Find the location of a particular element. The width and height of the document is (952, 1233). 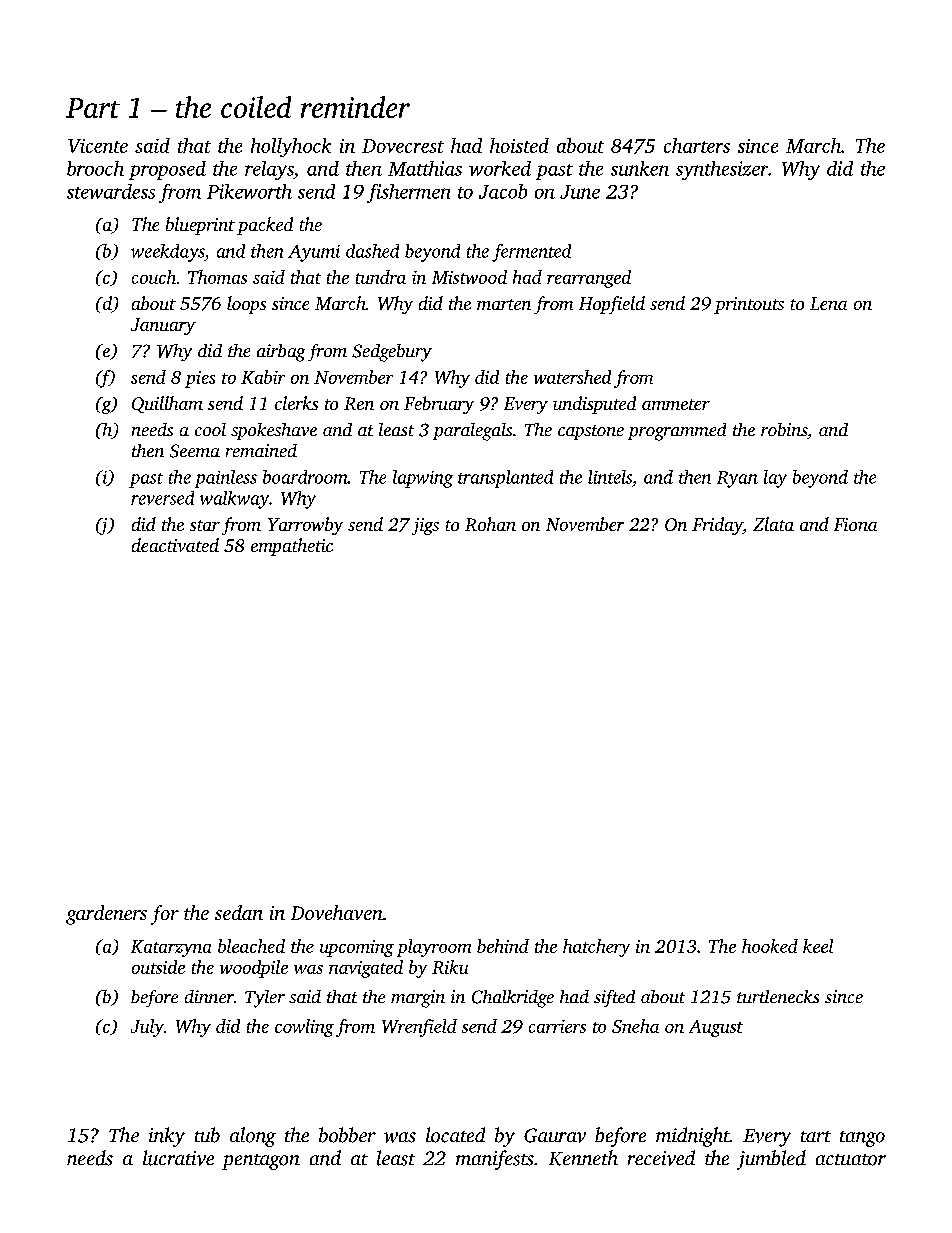

manifests is located at coordinates (495, 1160).
